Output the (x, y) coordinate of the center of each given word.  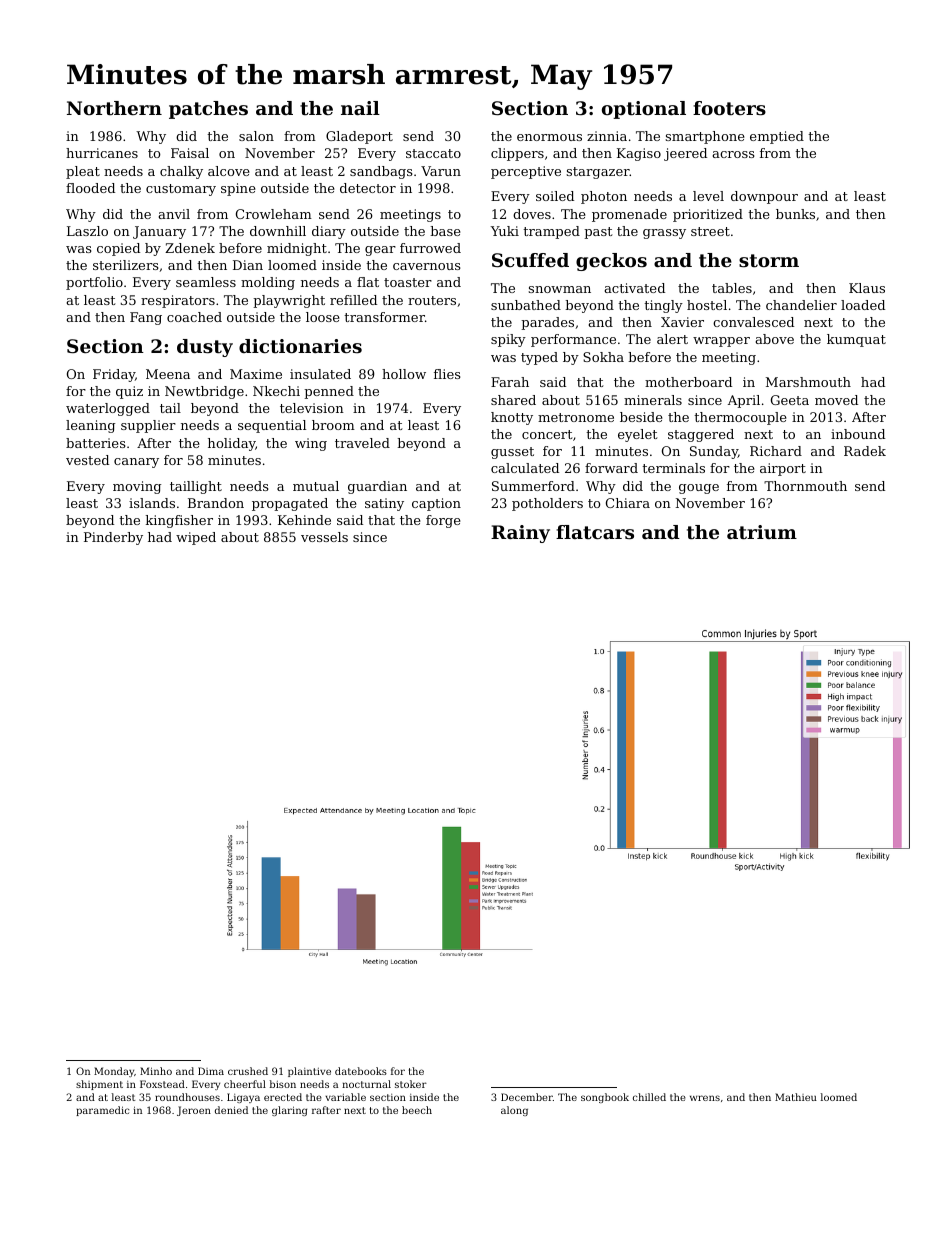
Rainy (520, 534)
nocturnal (366, 1084)
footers (729, 108)
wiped (196, 538)
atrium (762, 532)
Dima (211, 1071)
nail (360, 108)
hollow (404, 374)
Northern (114, 108)
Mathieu (796, 1097)
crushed (248, 1071)
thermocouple (740, 418)
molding (268, 283)
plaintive (309, 1072)
